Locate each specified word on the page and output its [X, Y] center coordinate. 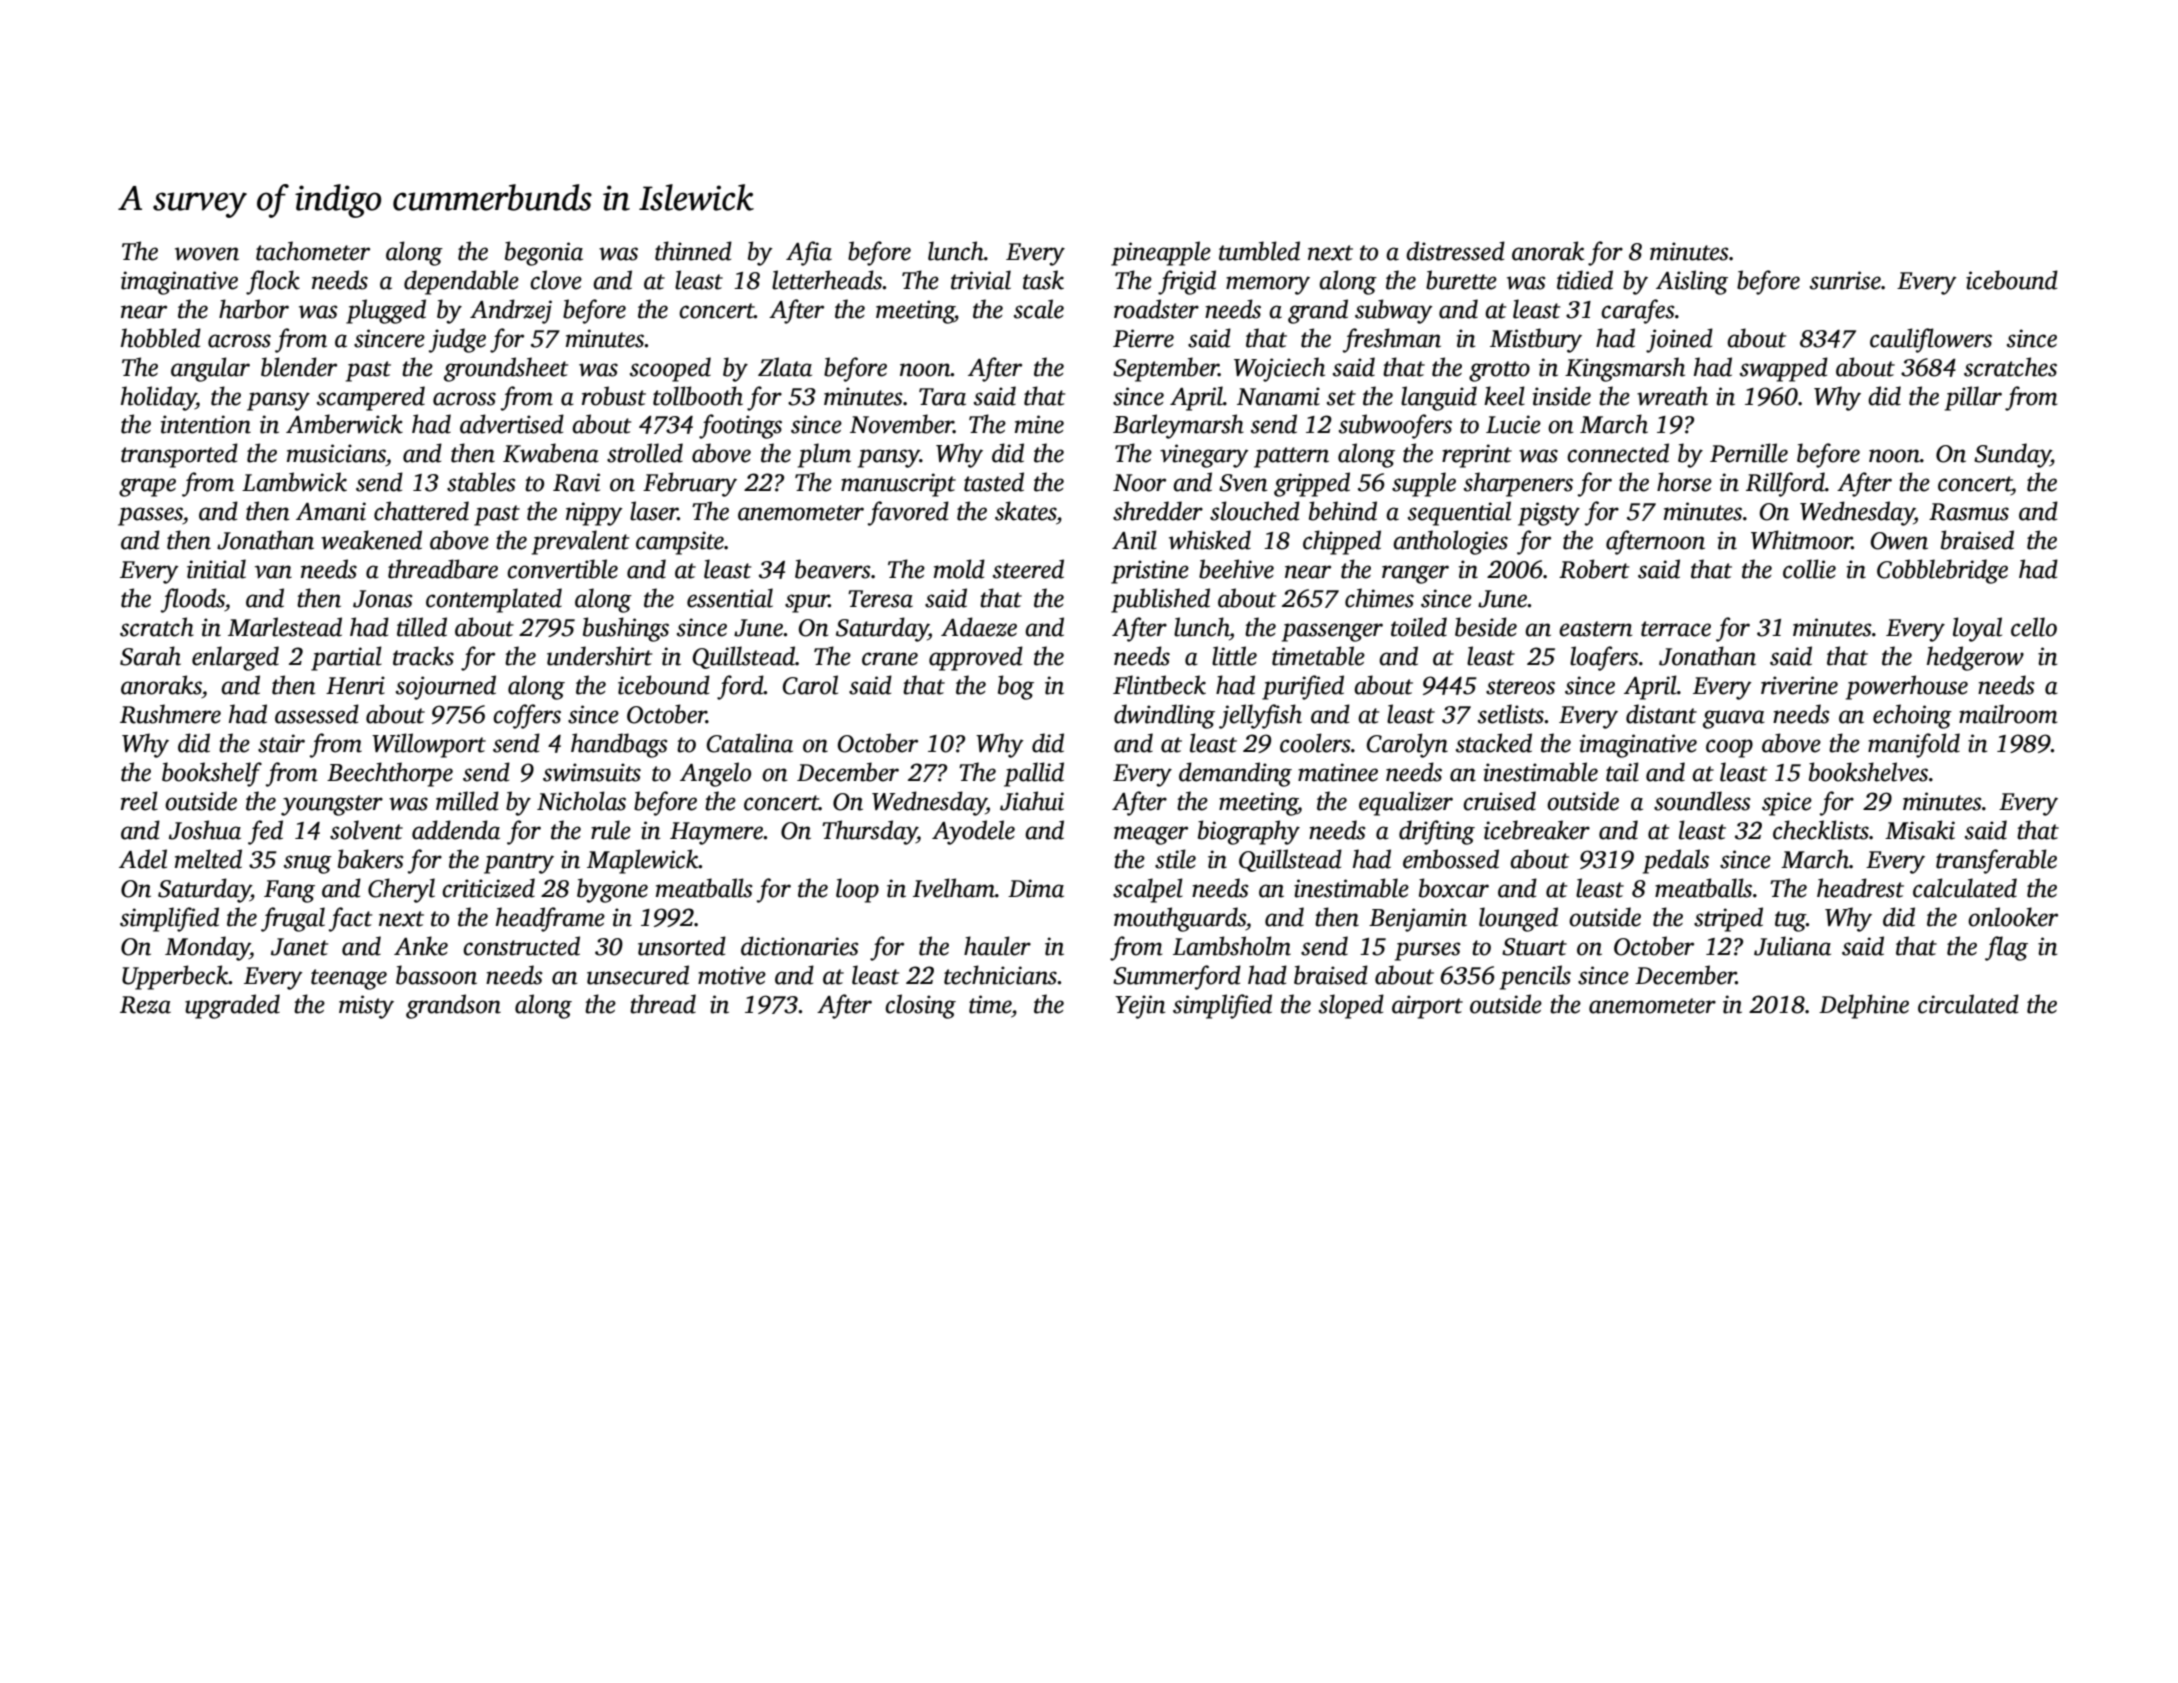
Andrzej [511, 311]
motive [732, 975]
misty [366, 1007]
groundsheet [506, 369]
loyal [1977, 629]
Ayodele [973, 832]
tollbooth [698, 396]
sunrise [1845, 280]
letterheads [827, 280]
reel [139, 801]
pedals [1676, 861]
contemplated [494, 600]
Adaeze [979, 627]
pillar [1973, 398]
